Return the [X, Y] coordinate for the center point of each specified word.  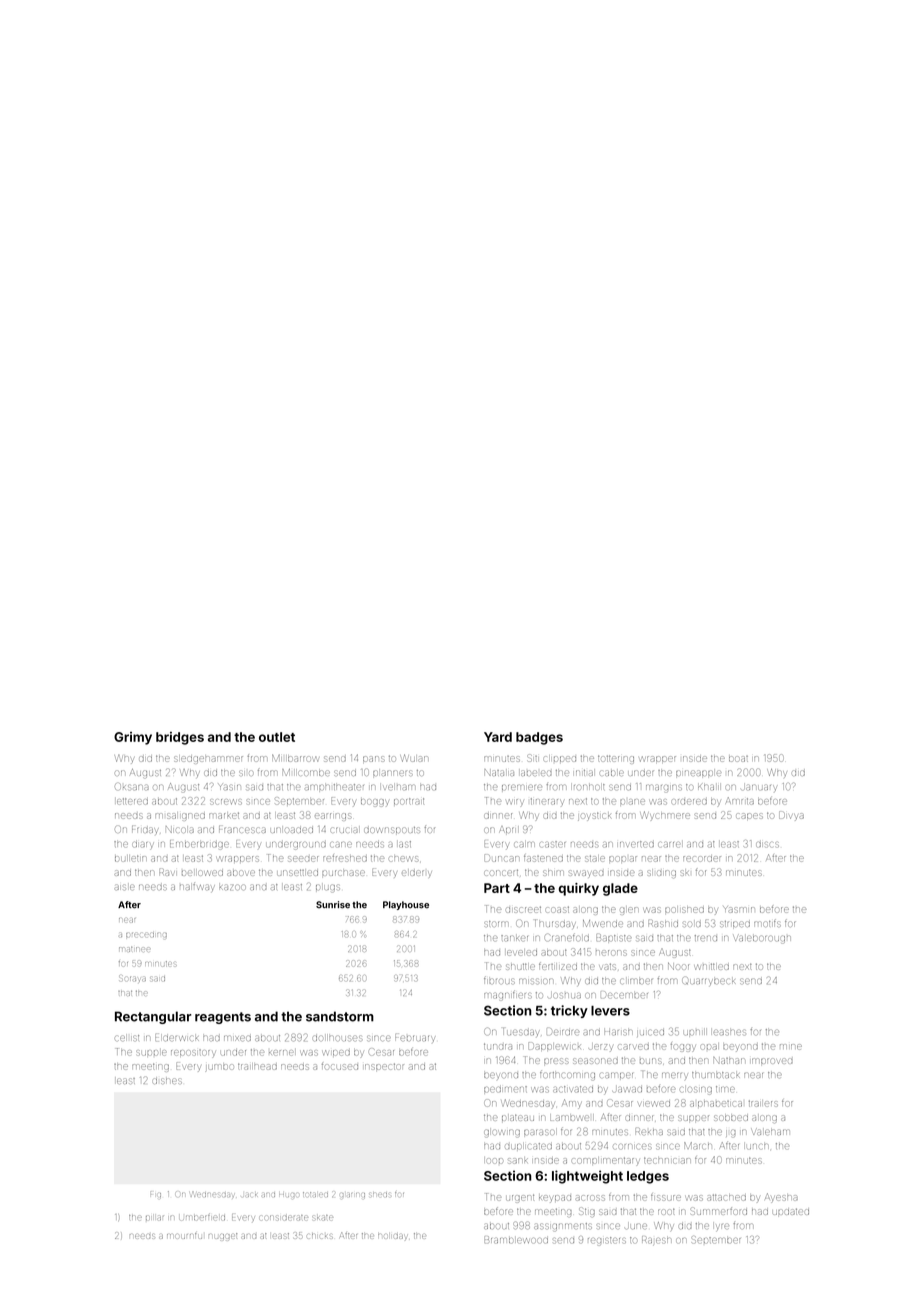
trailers [763, 1103]
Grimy [133, 738]
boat [738, 759]
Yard [498, 737]
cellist [127, 1038]
